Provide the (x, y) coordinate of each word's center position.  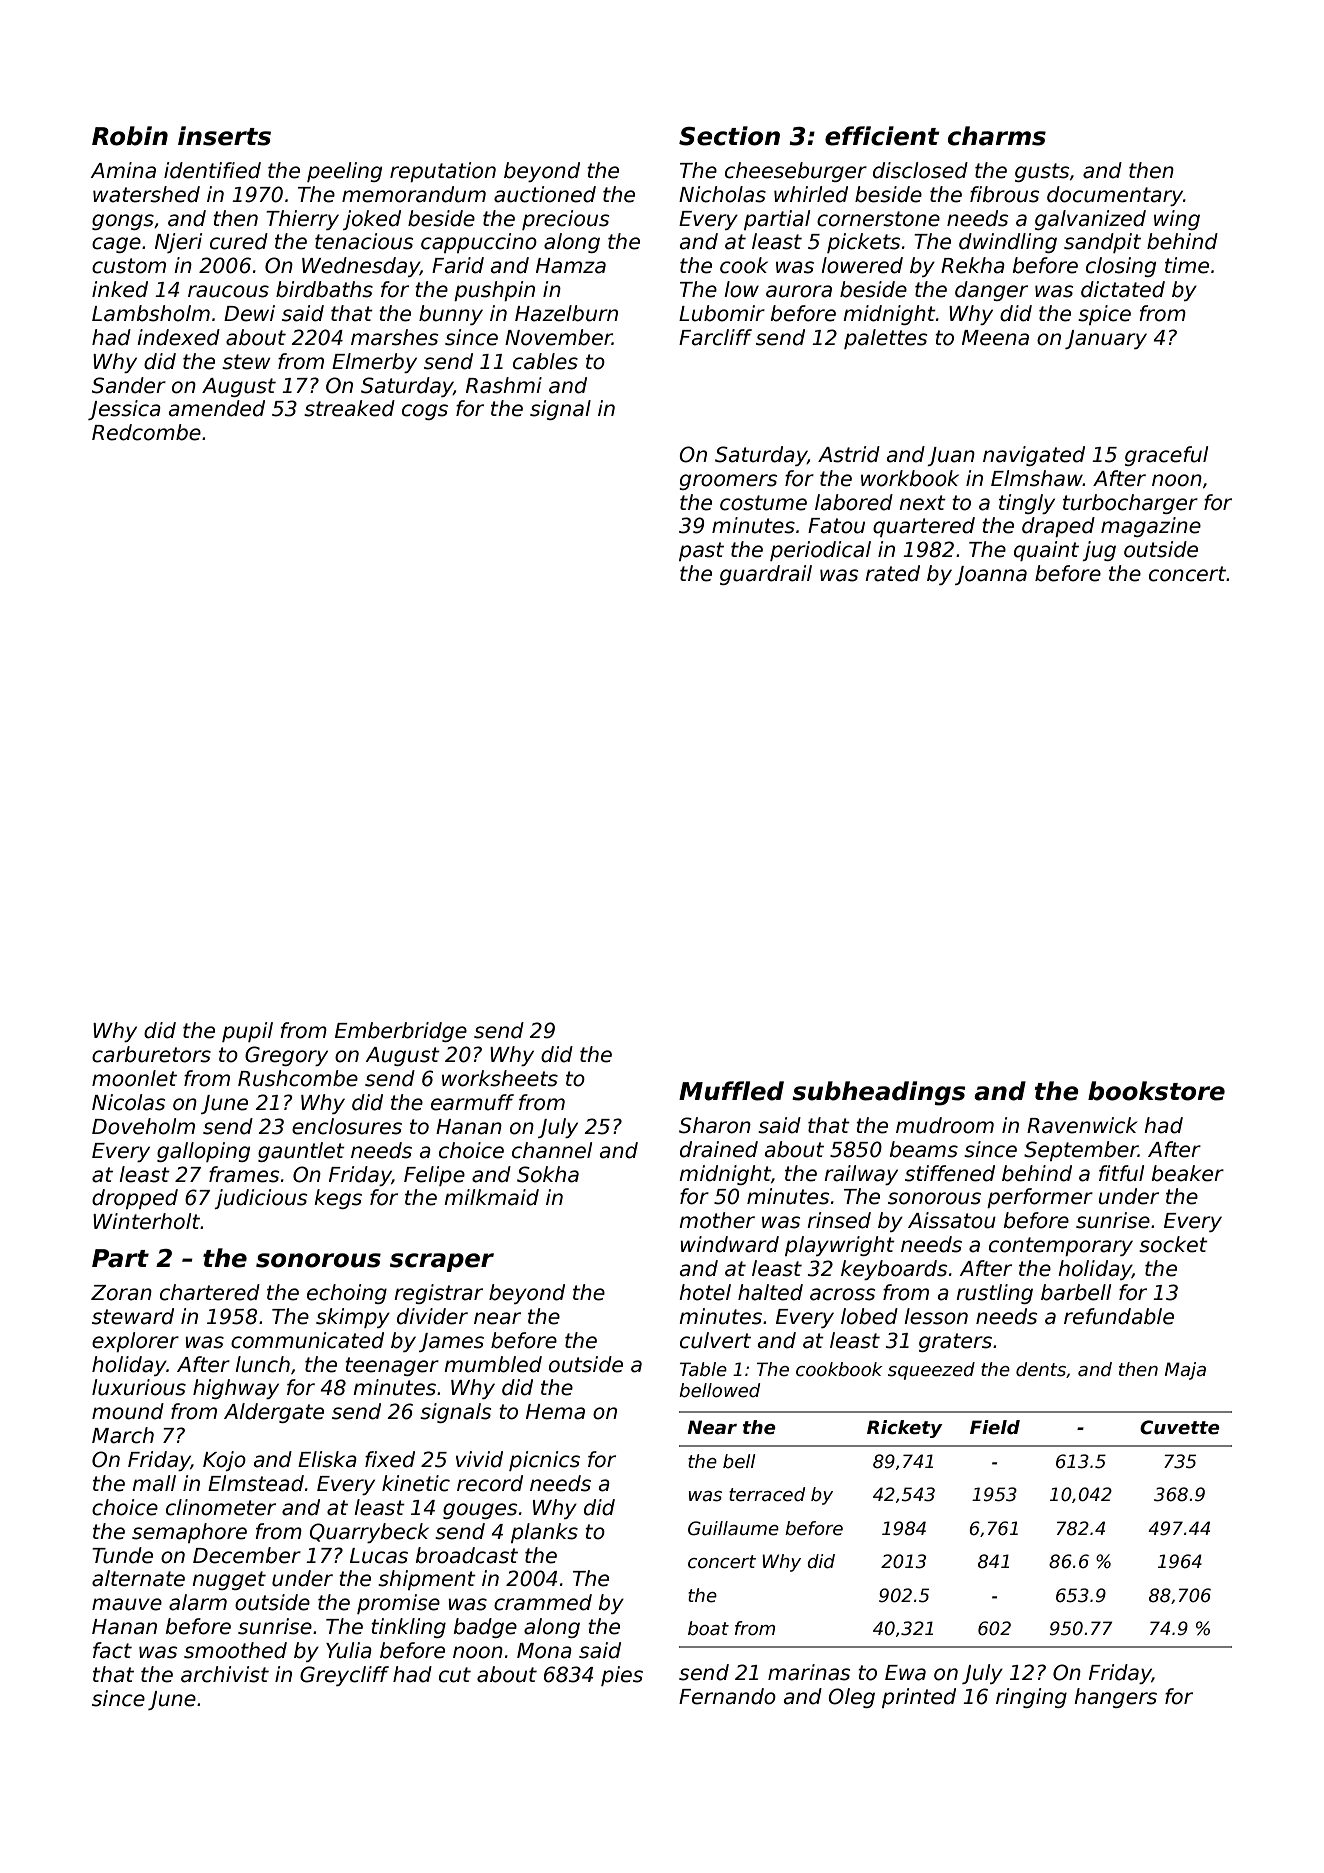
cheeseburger (796, 172)
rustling (994, 1294)
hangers (1115, 1698)
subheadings (878, 1093)
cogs (425, 412)
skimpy (353, 1318)
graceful (1166, 456)
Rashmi (504, 385)
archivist (225, 1674)
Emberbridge (401, 1032)
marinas (809, 1672)
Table (703, 1369)
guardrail (766, 575)
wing (1177, 220)
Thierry (302, 220)
